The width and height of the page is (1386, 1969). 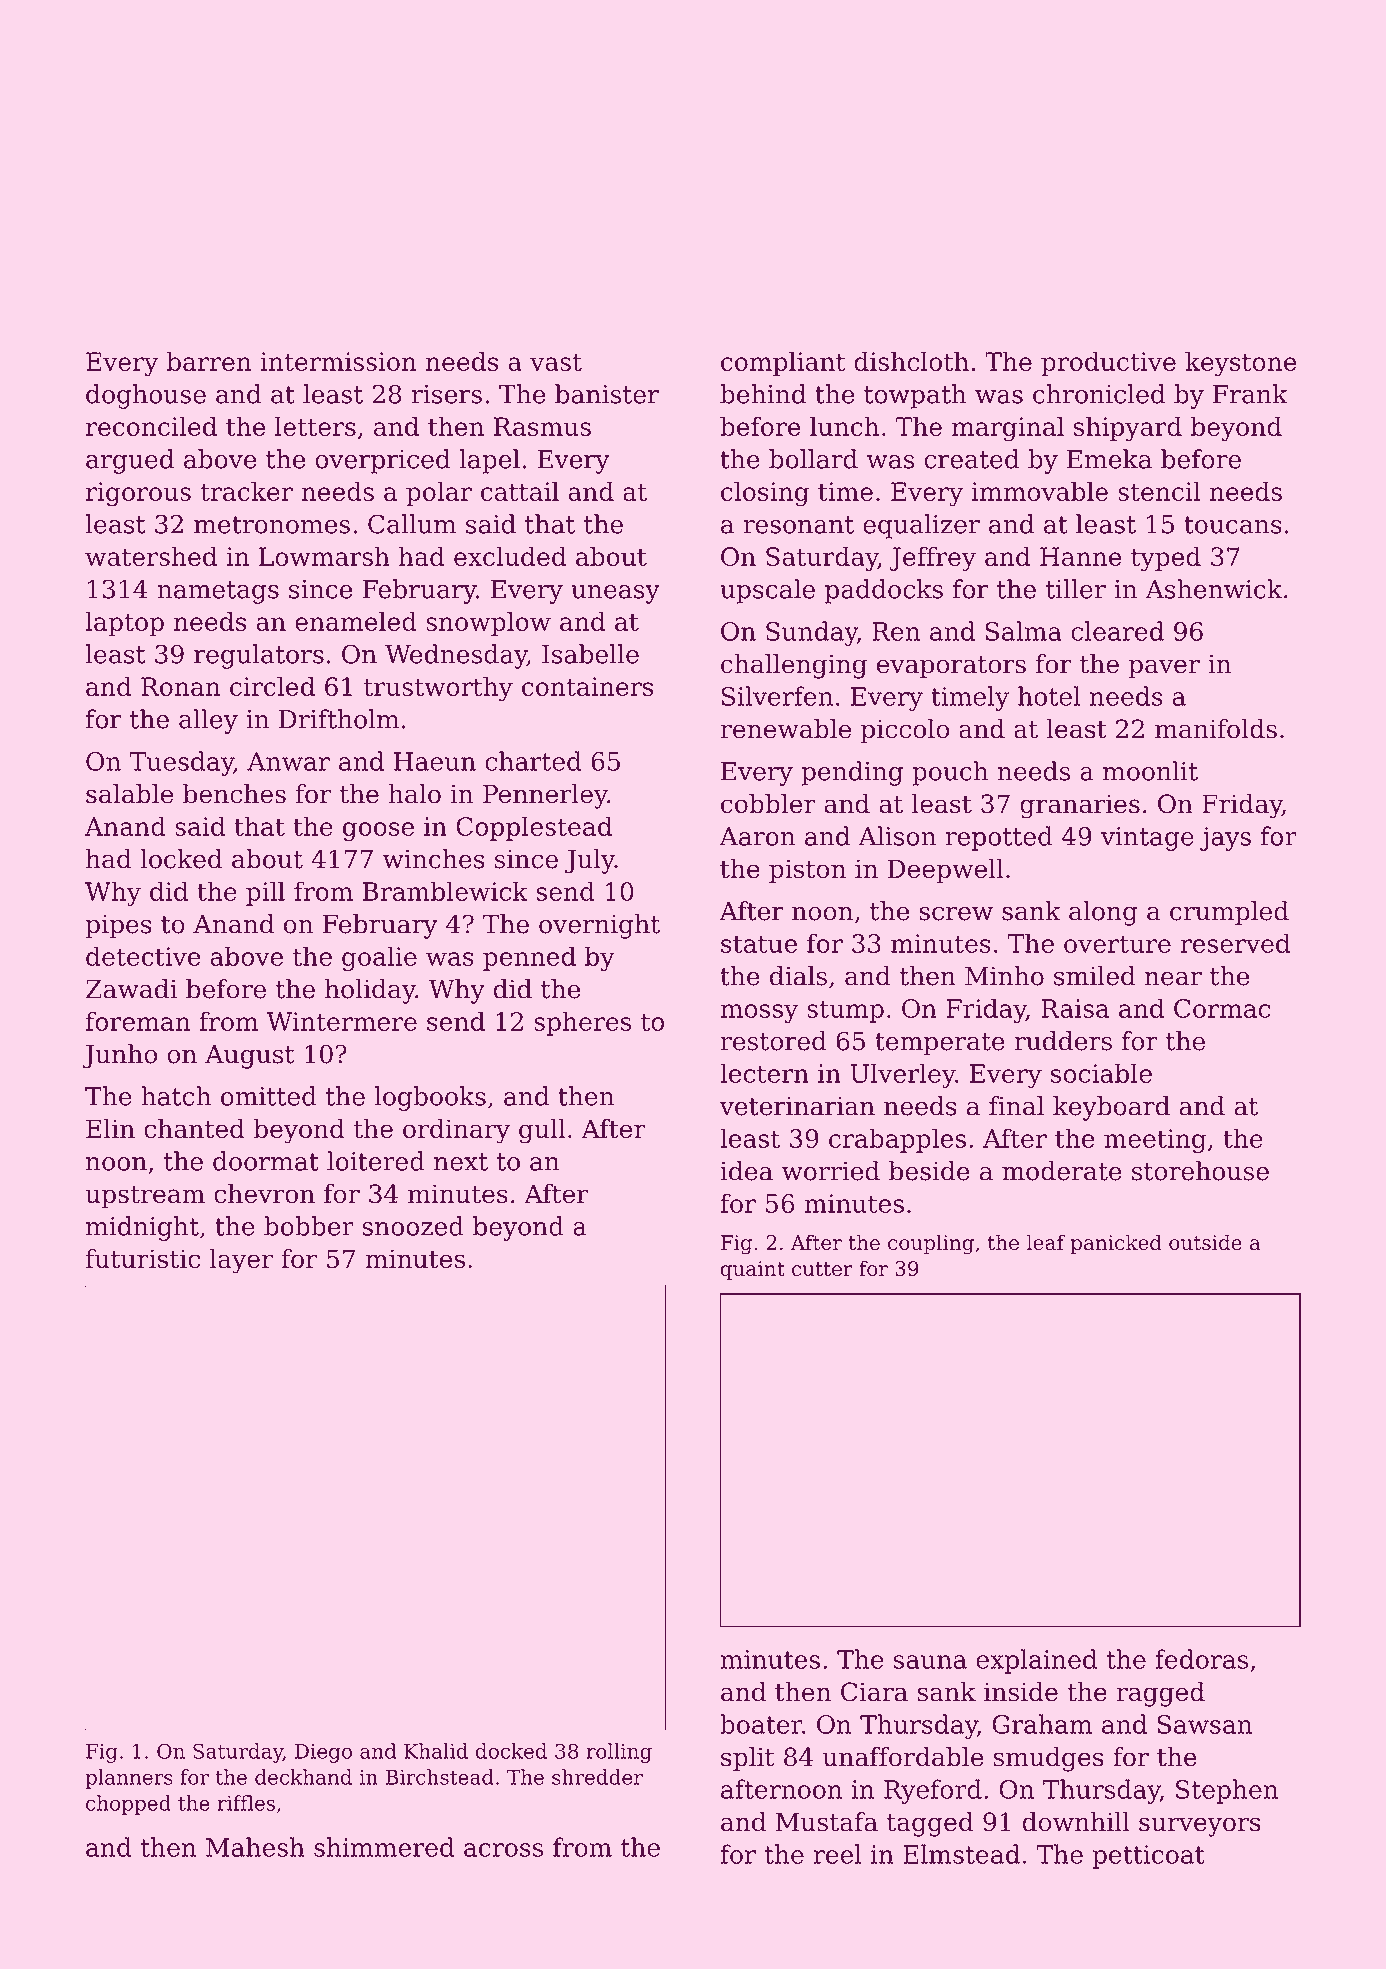 I want to click on keystone, so click(x=1241, y=364).
